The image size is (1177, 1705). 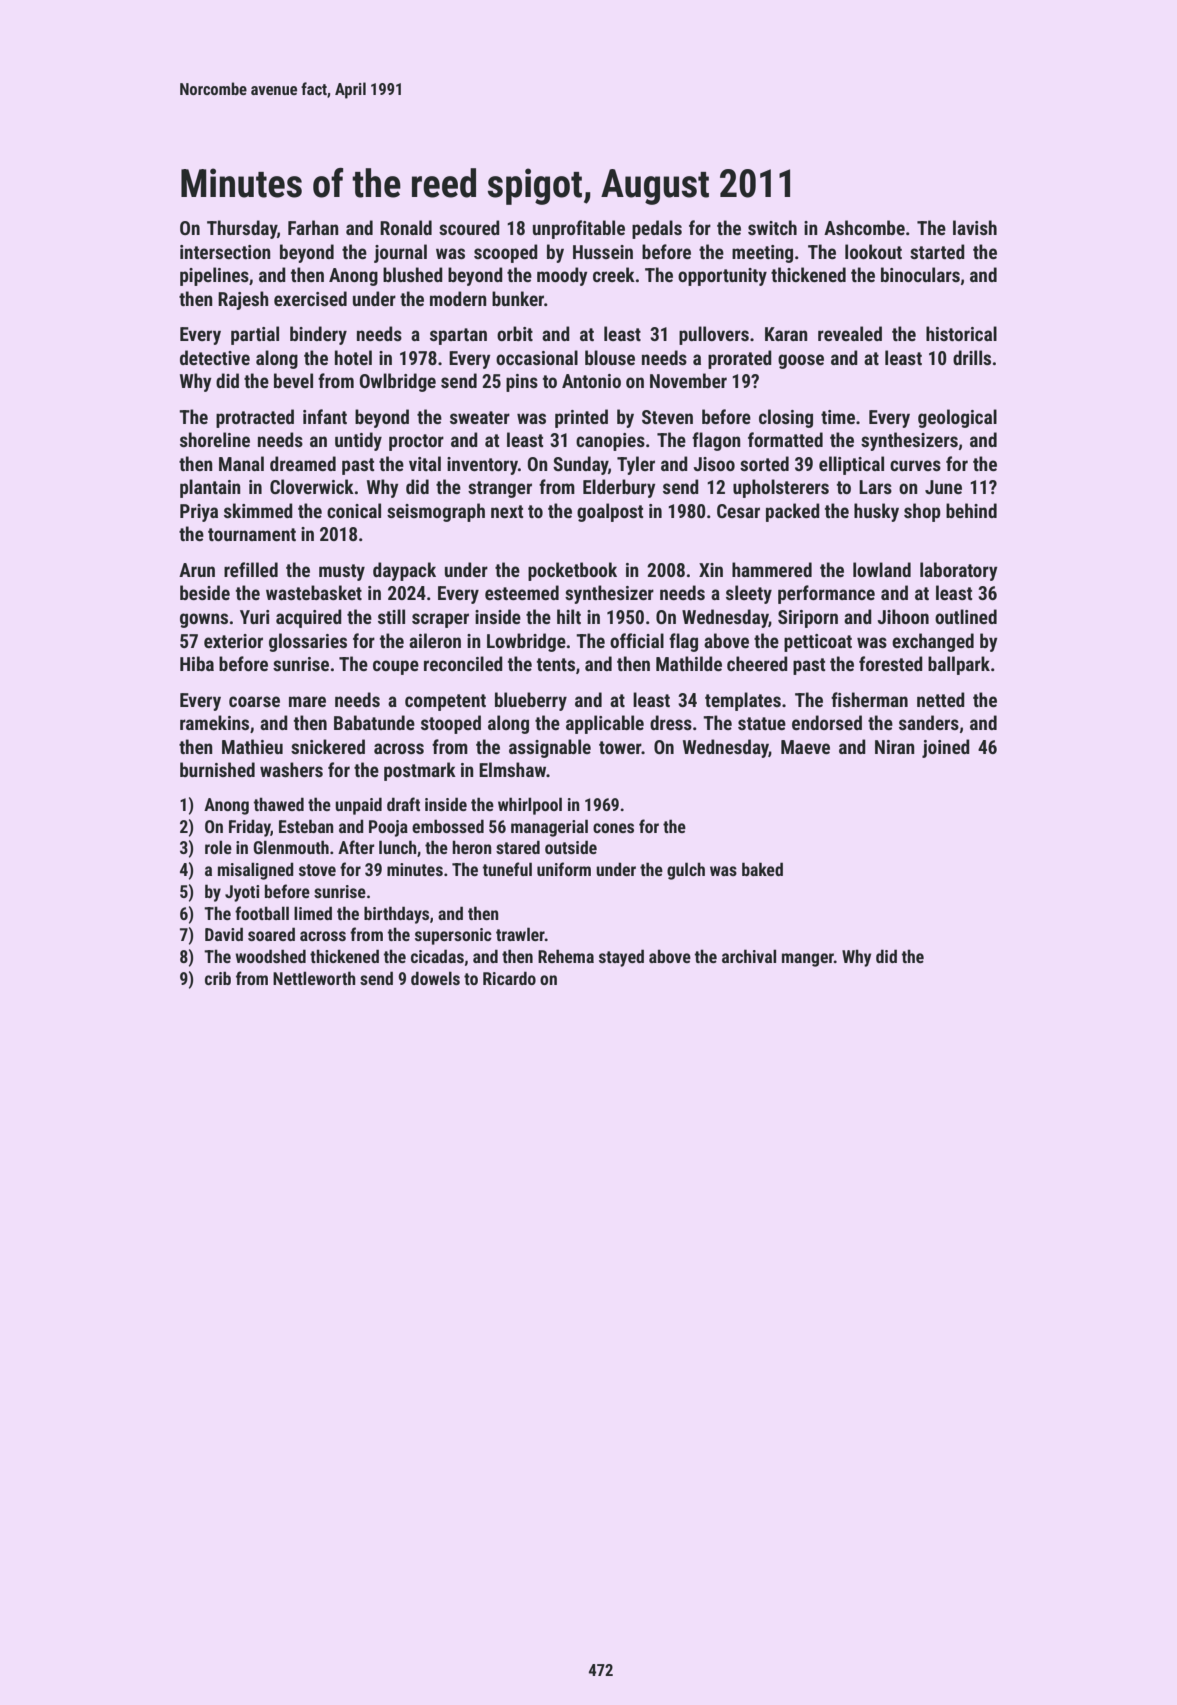 I want to click on embossed, so click(x=448, y=826).
